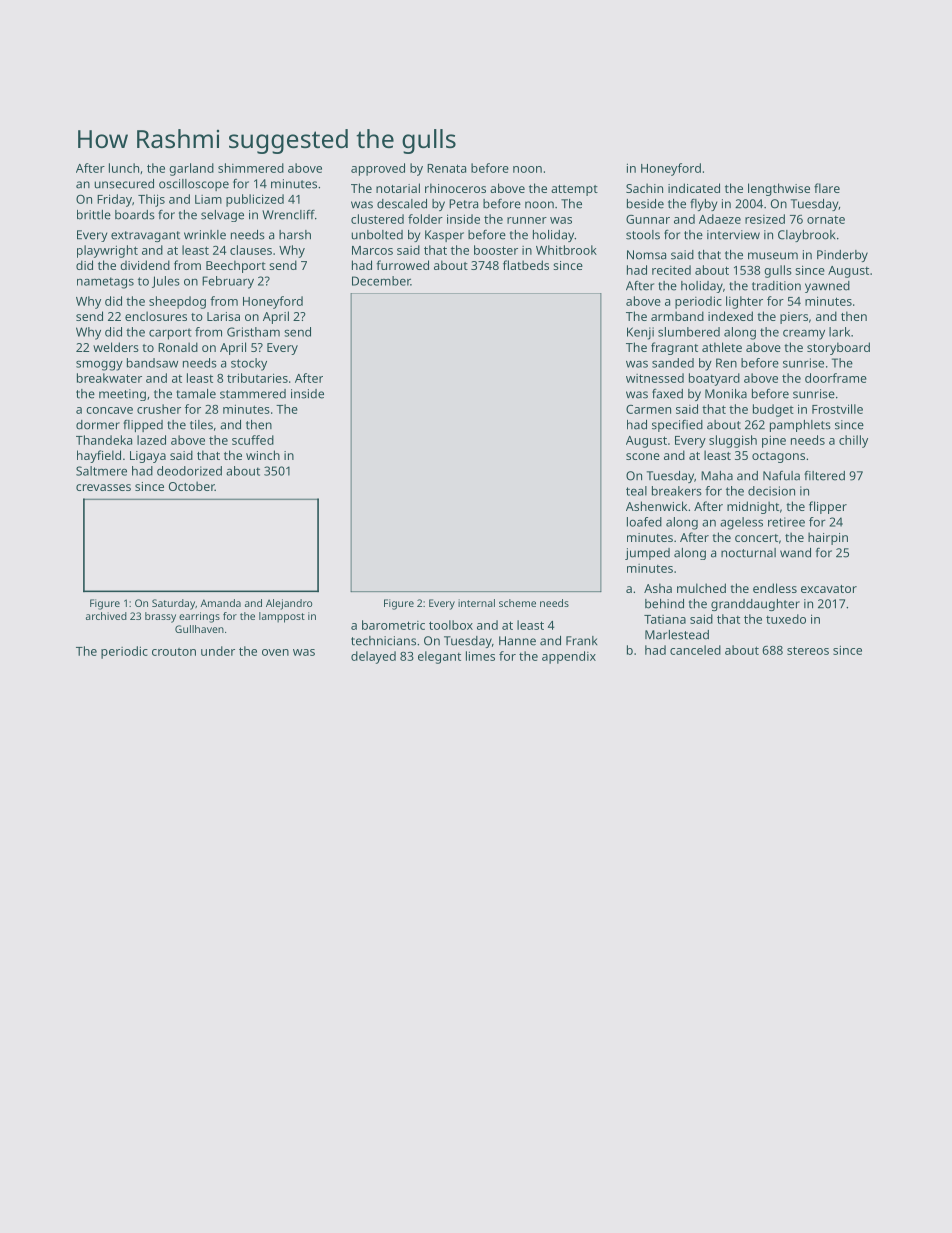  I want to click on concave, so click(109, 410).
